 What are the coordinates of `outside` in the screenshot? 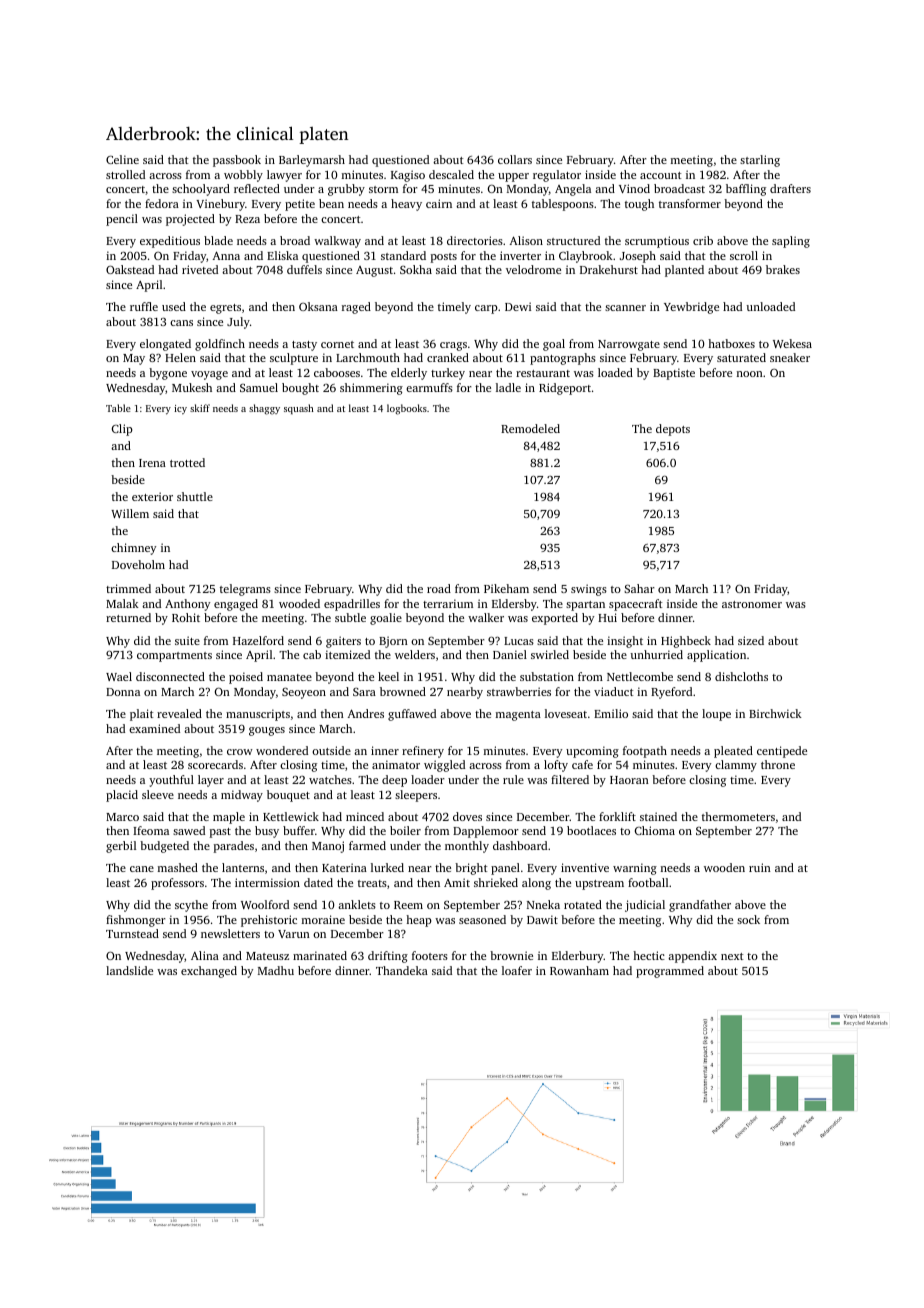 It's located at (331, 750).
